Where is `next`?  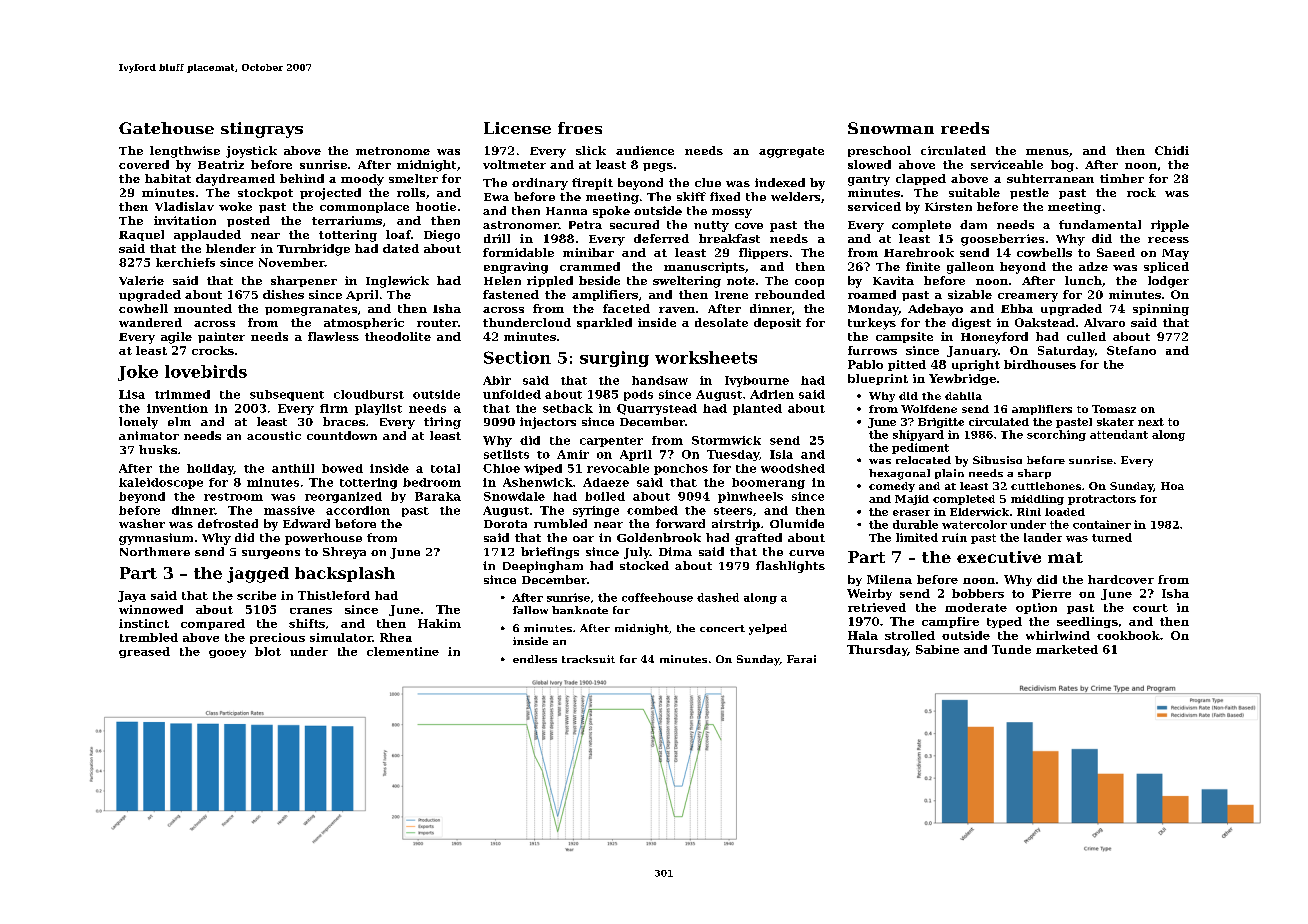 next is located at coordinates (1151, 422).
